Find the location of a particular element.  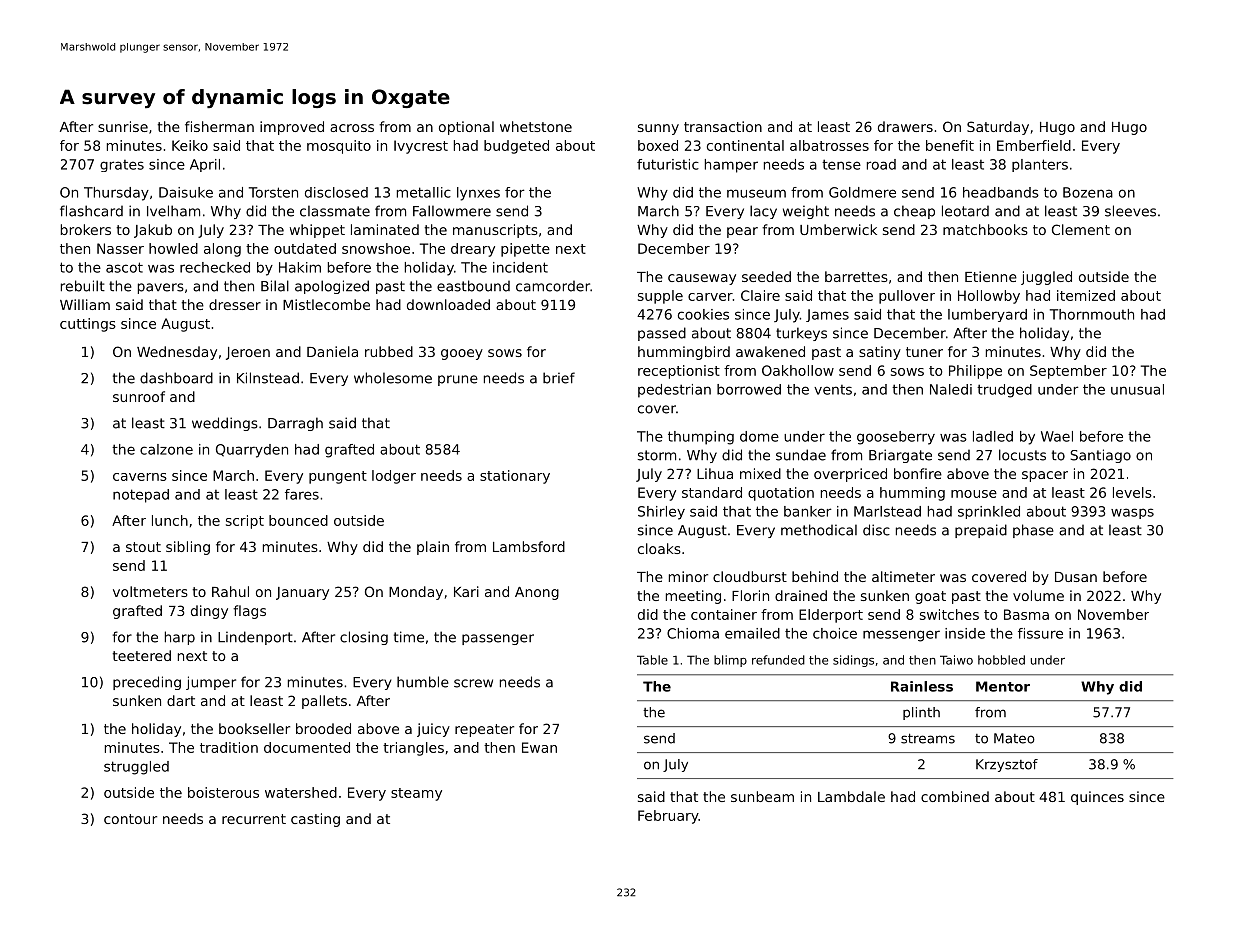

Shirley is located at coordinates (661, 513).
